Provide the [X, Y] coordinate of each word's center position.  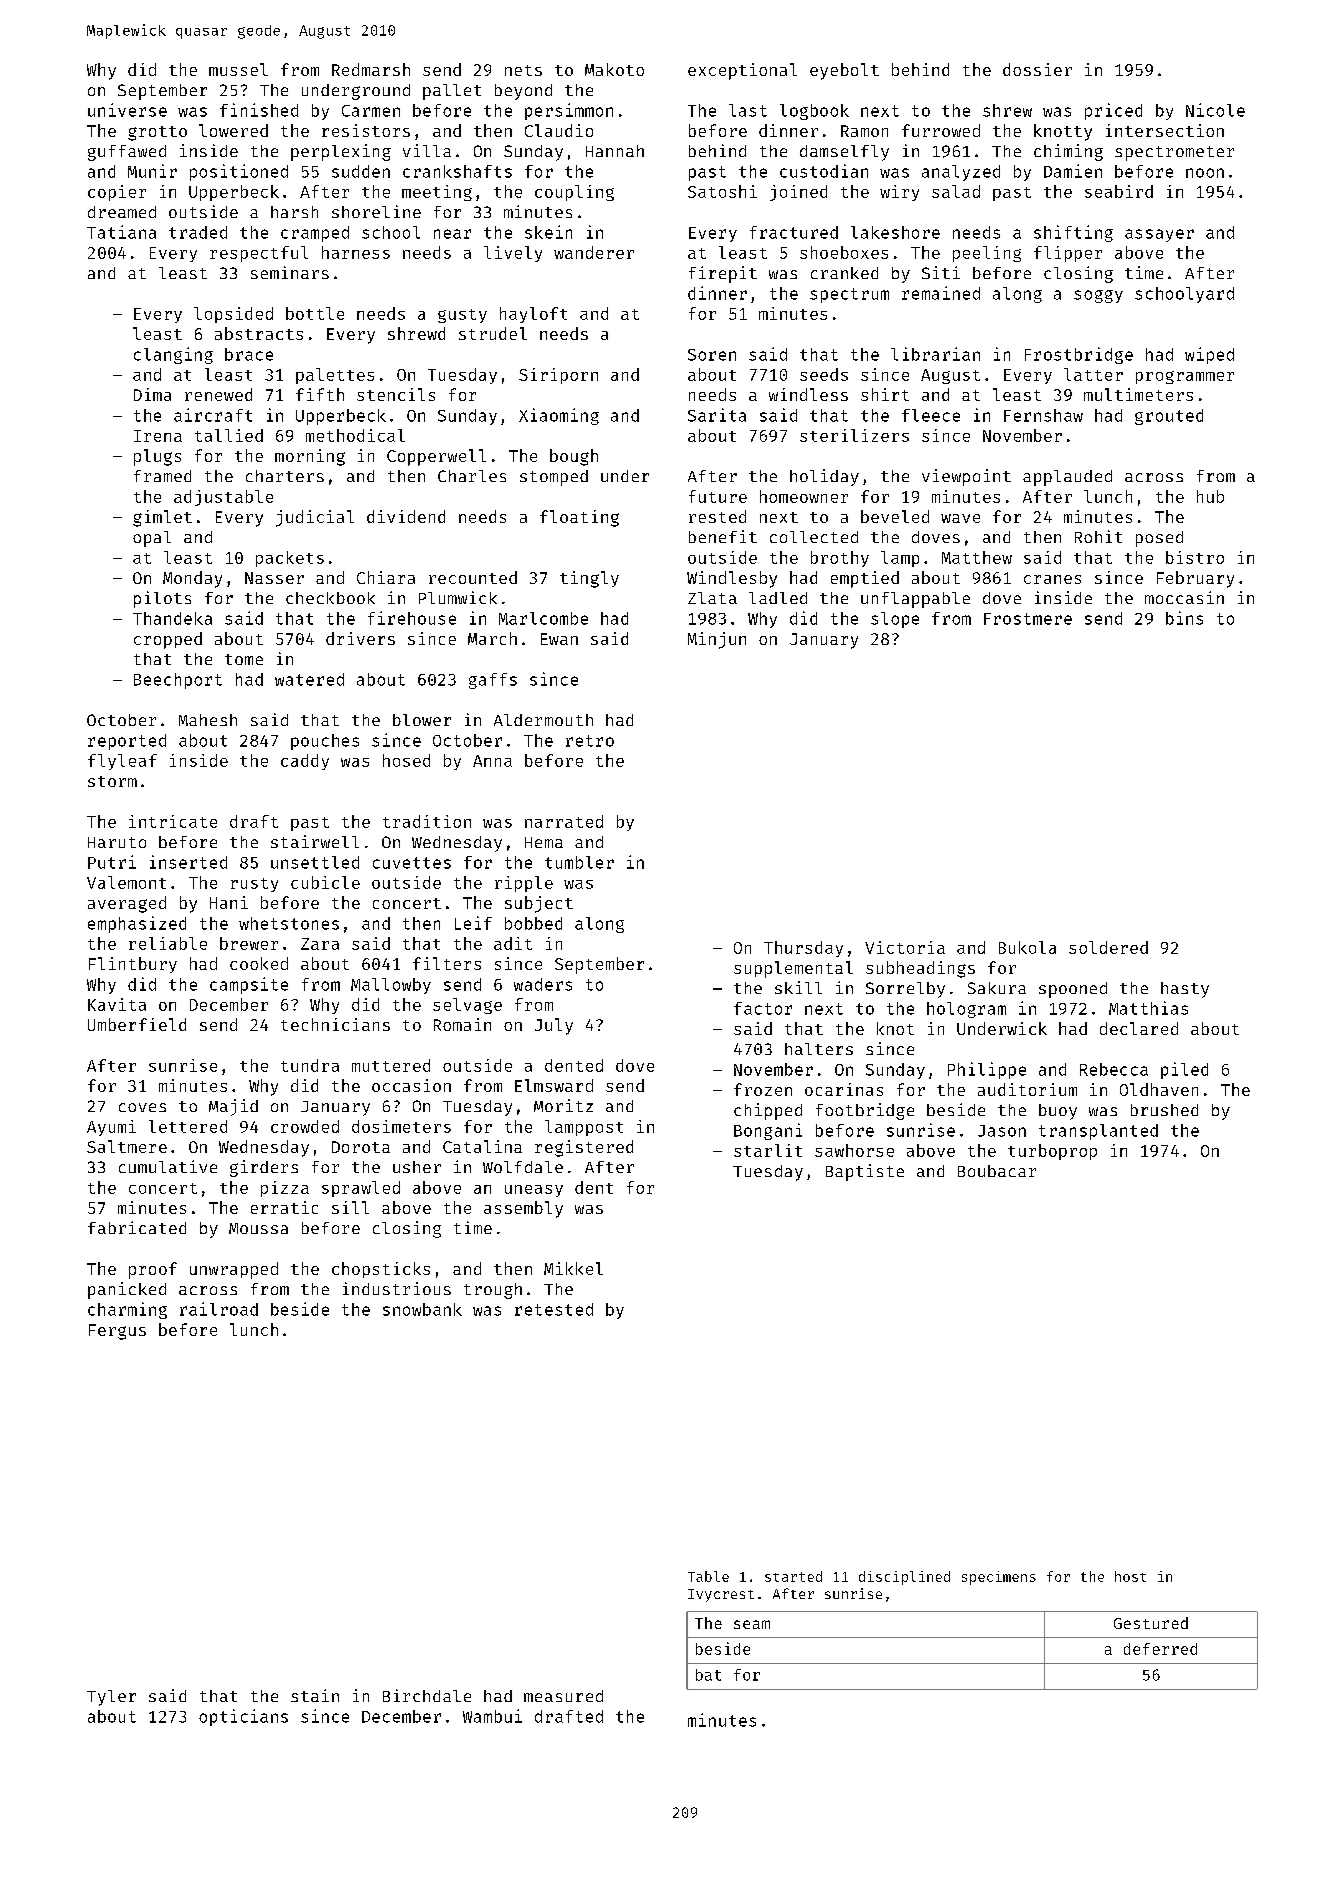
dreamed [122, 212]
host [1130, 1576]
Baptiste [865, 1172]
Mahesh [208, 720]
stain [315, 1695]
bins [1184, 618]
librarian [935, 354]
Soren [712, 355]
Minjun [717, 640]
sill [350, 1207]
